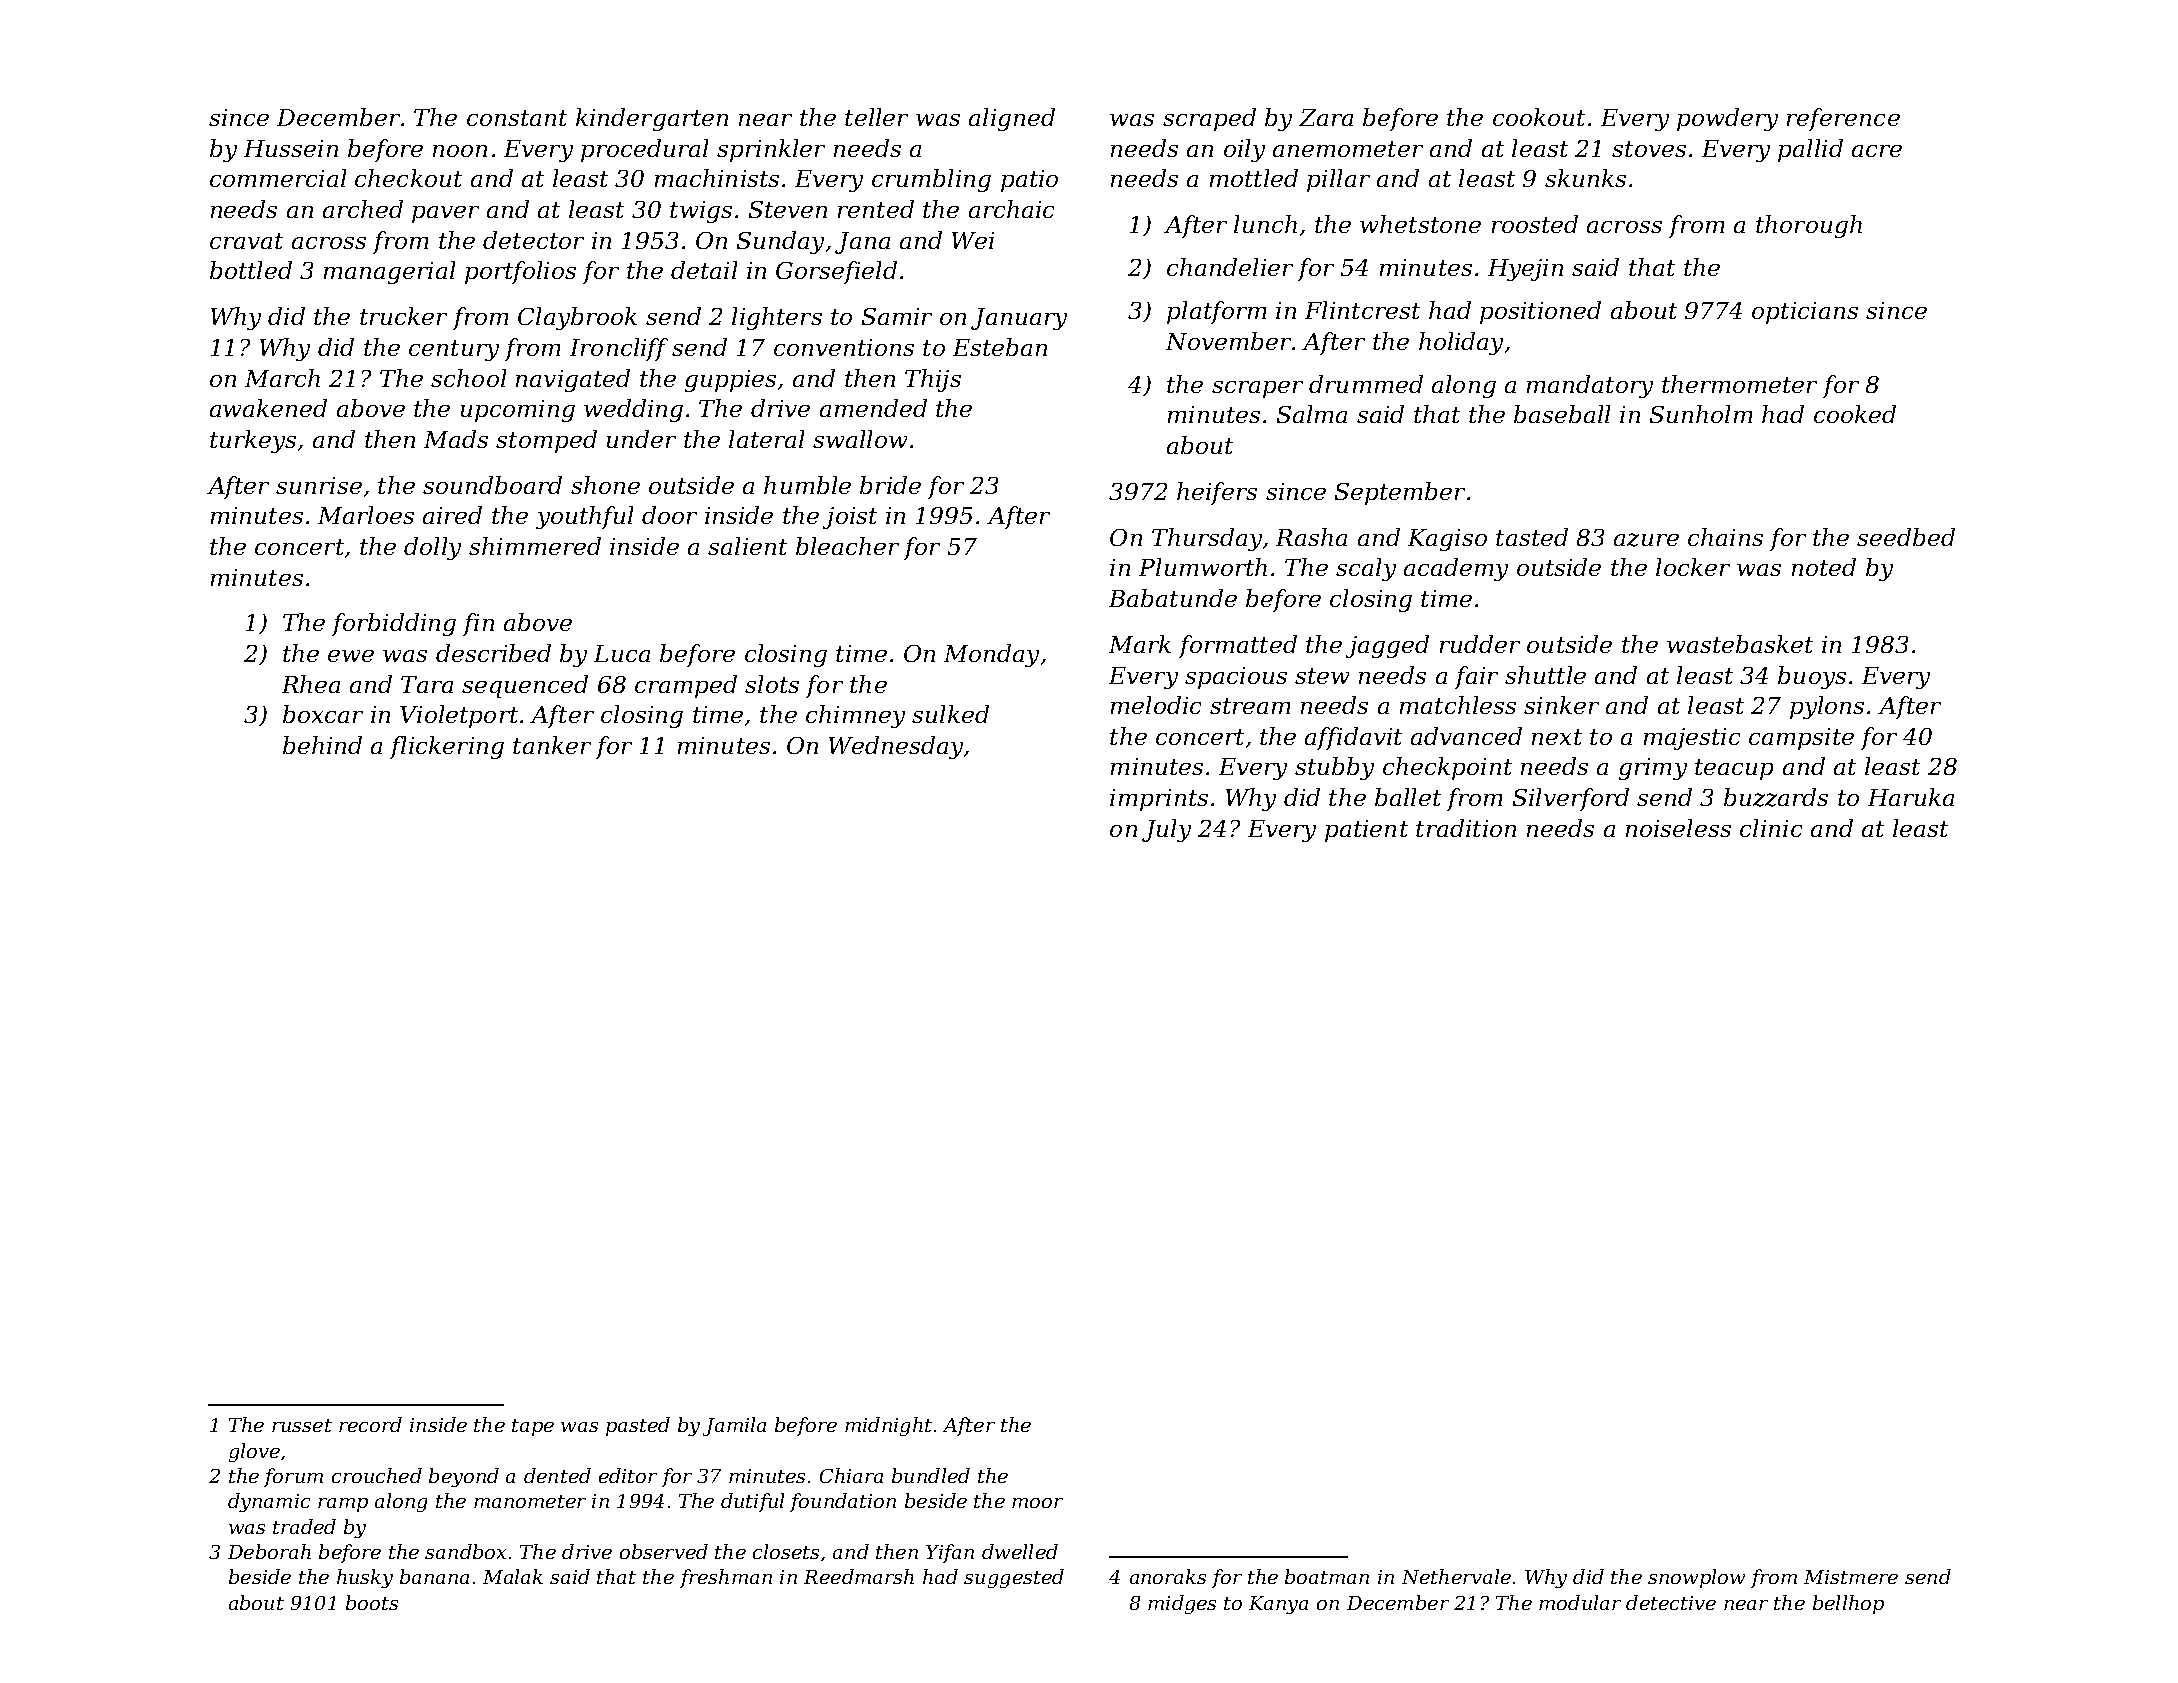 This document has width=2178, height=1683. What do you see at coordinates (888, 1426) in the document?
I see `midnight` at bounding box center [888, 1426].
